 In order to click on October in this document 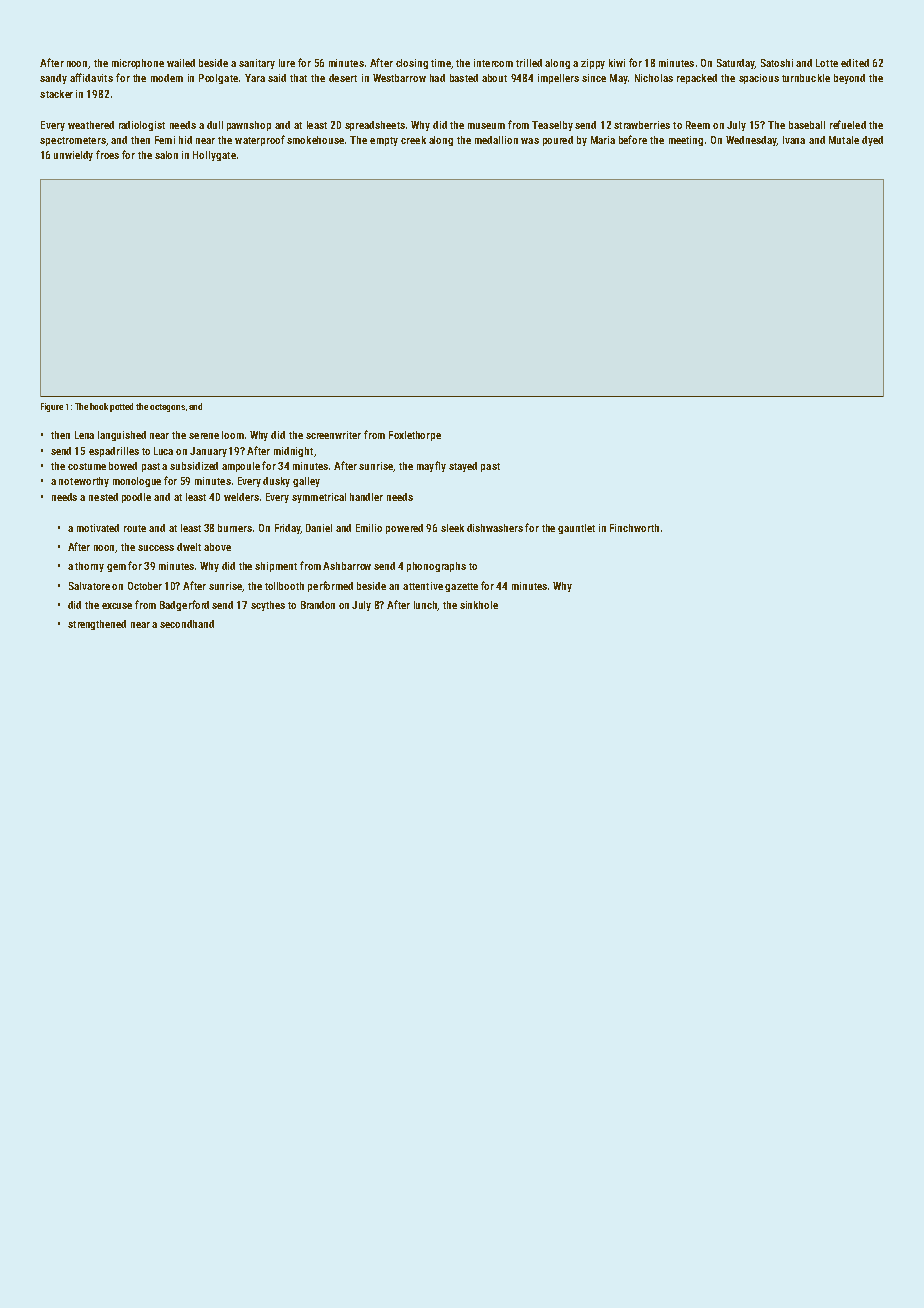, I will do `click(145, 586)`.
